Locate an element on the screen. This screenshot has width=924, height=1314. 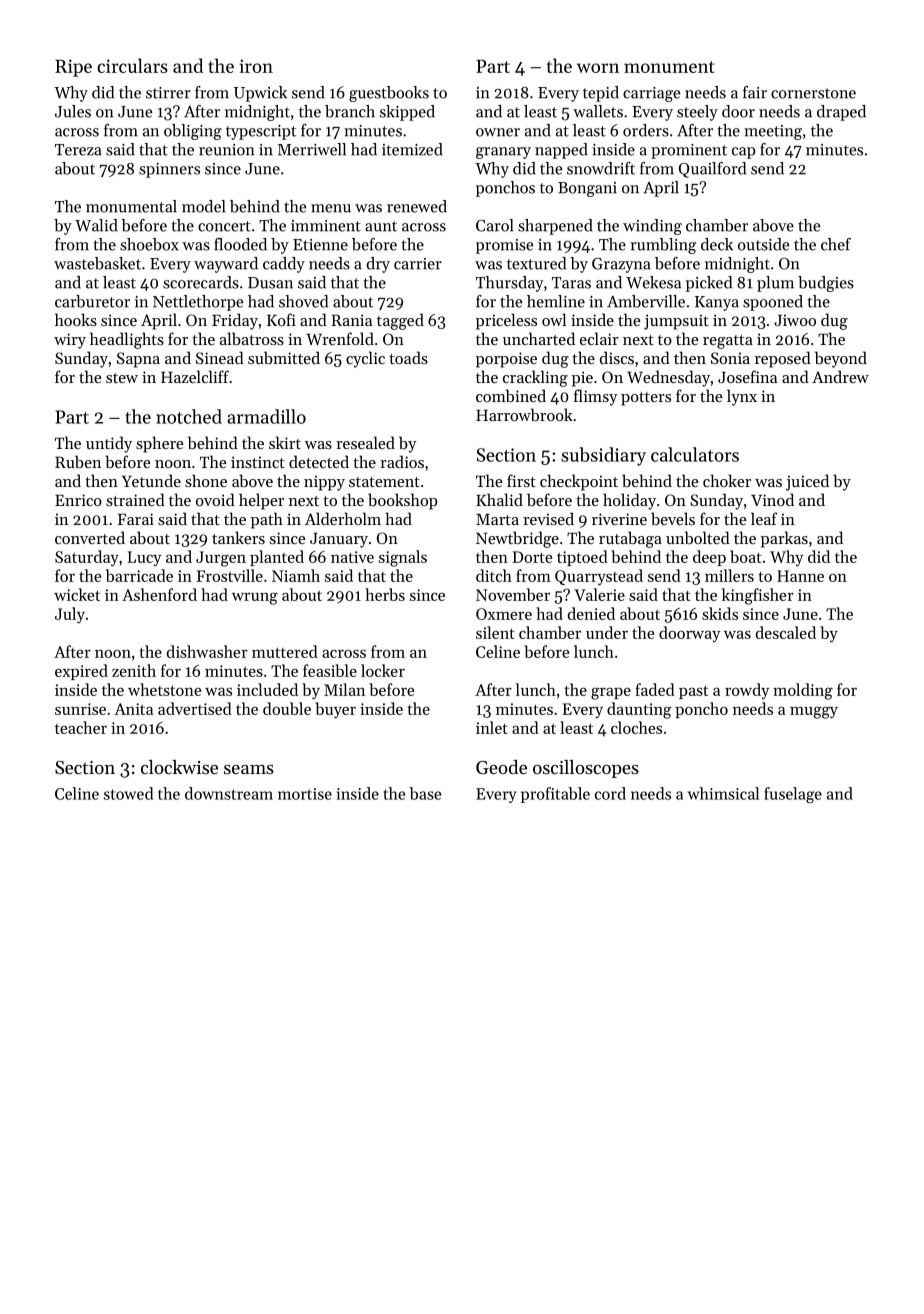
Thursday is located at coordinates (510, 284).
